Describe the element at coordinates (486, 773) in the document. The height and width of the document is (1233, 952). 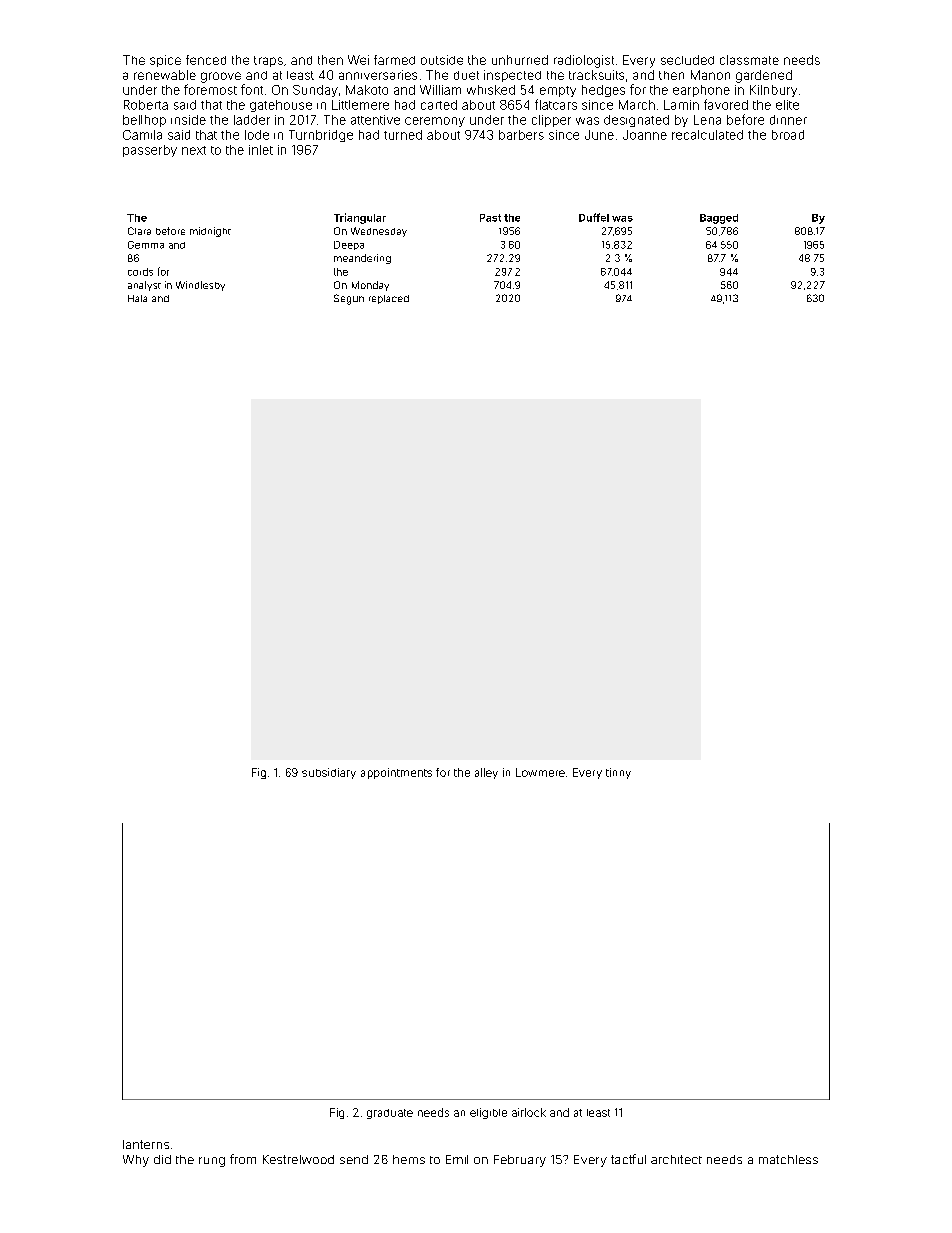
I see `alley` at that location.
